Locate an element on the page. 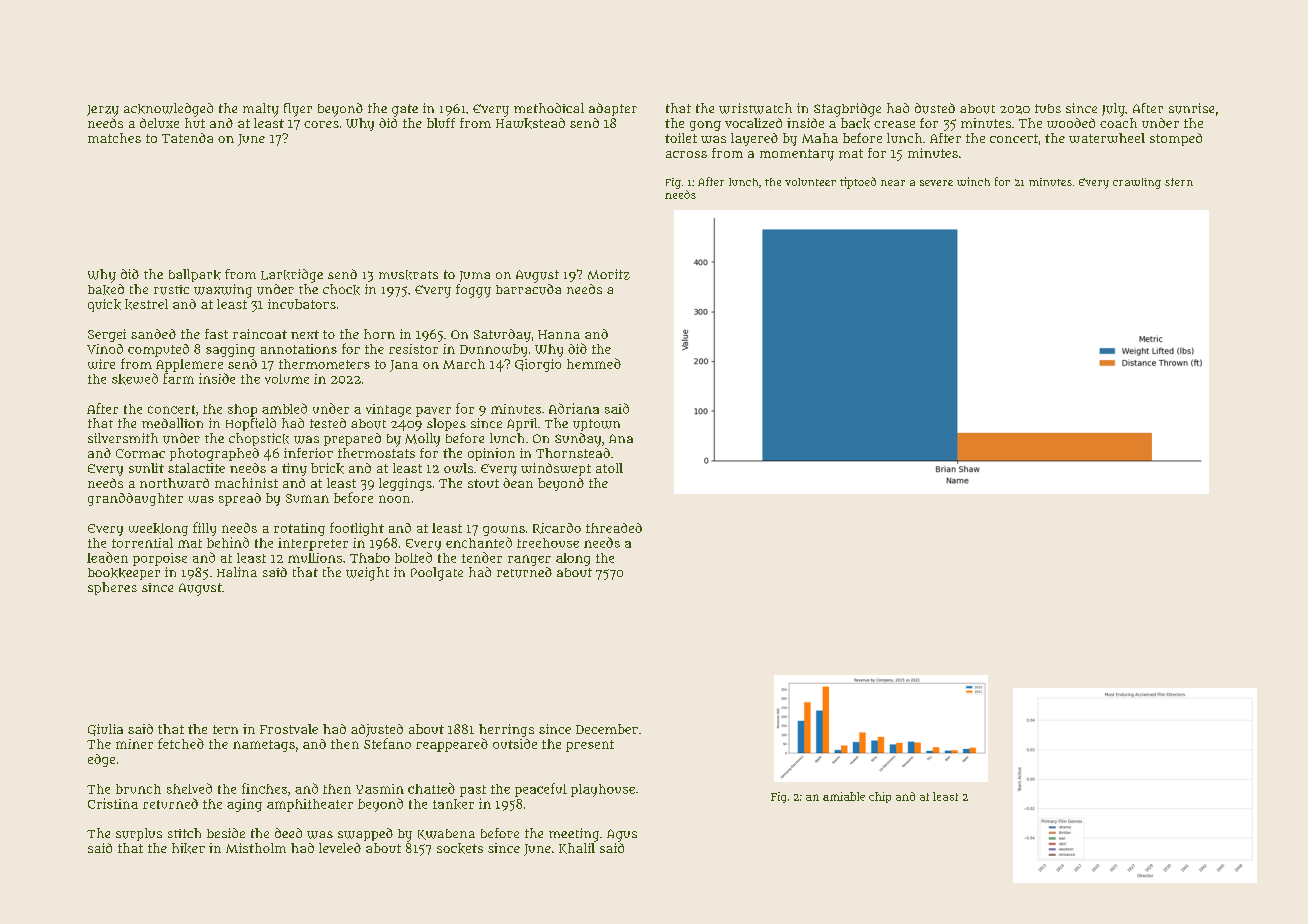 The height and width of the page is (924, 1308). hemmed is located at coordinates (594, 363).
